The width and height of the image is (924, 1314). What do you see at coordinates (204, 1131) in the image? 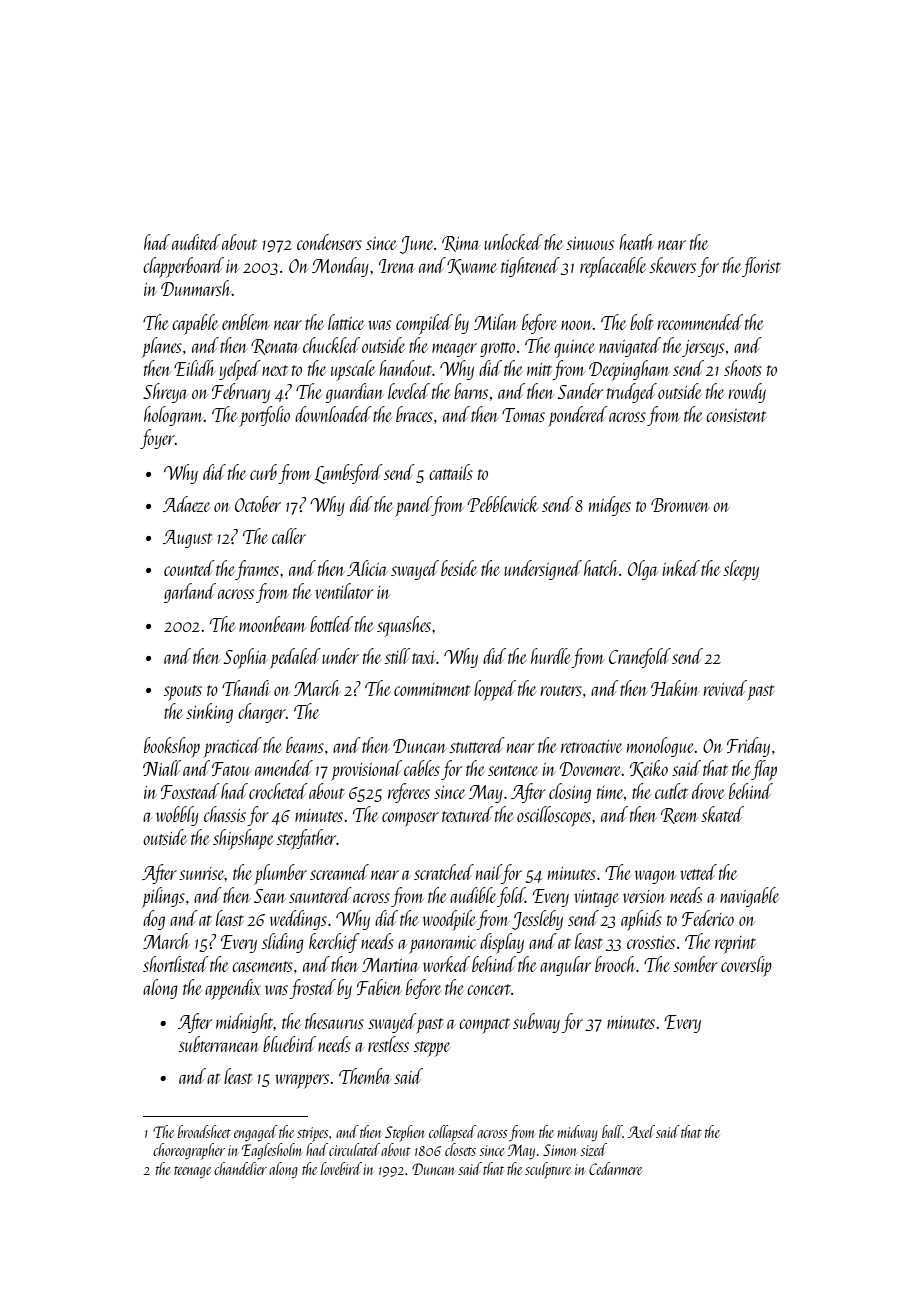
I see `broadsheet` at bounding box center [204, 1131].
